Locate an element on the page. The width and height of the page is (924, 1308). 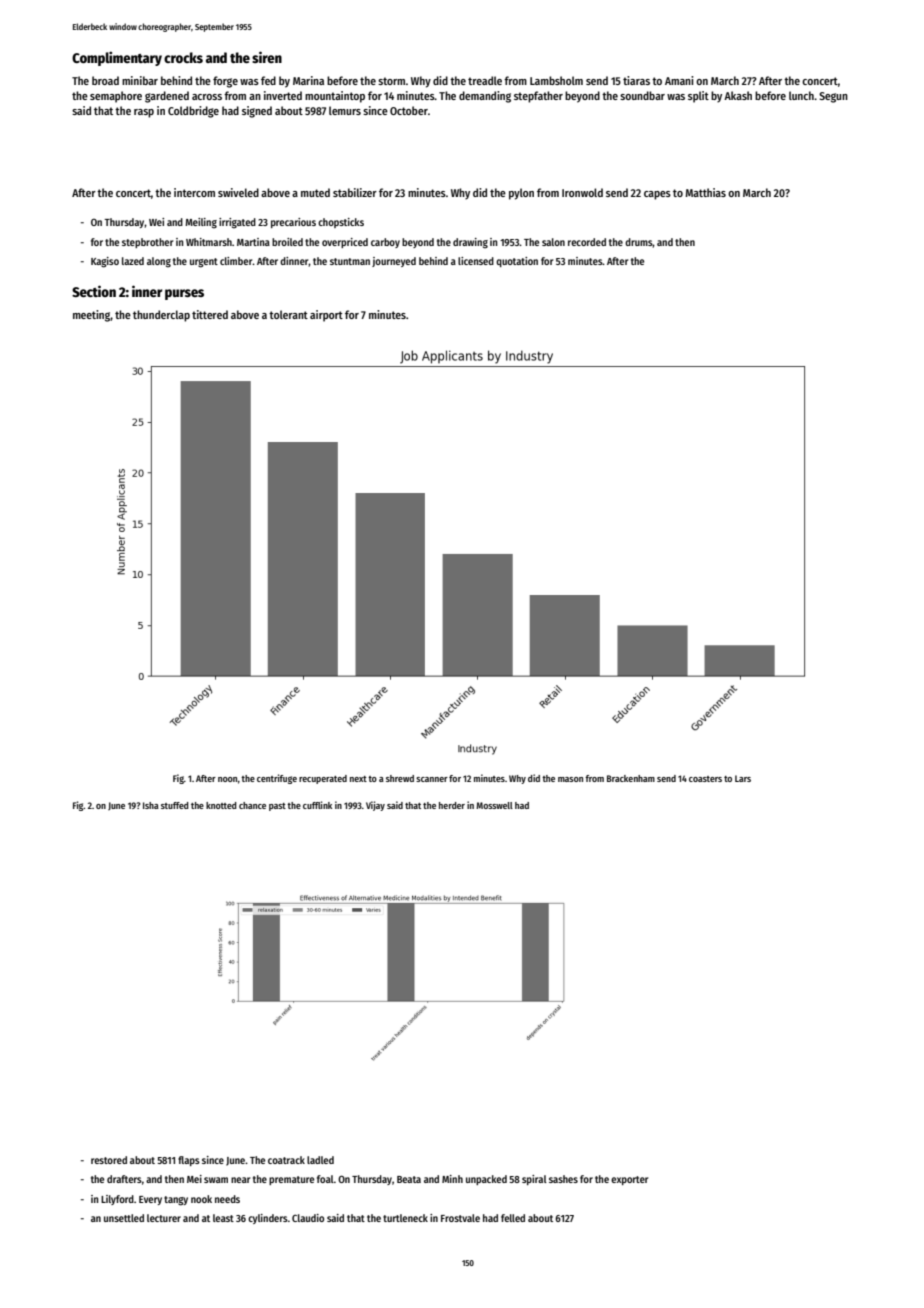
Lars is located at coordinates (743, 778).
